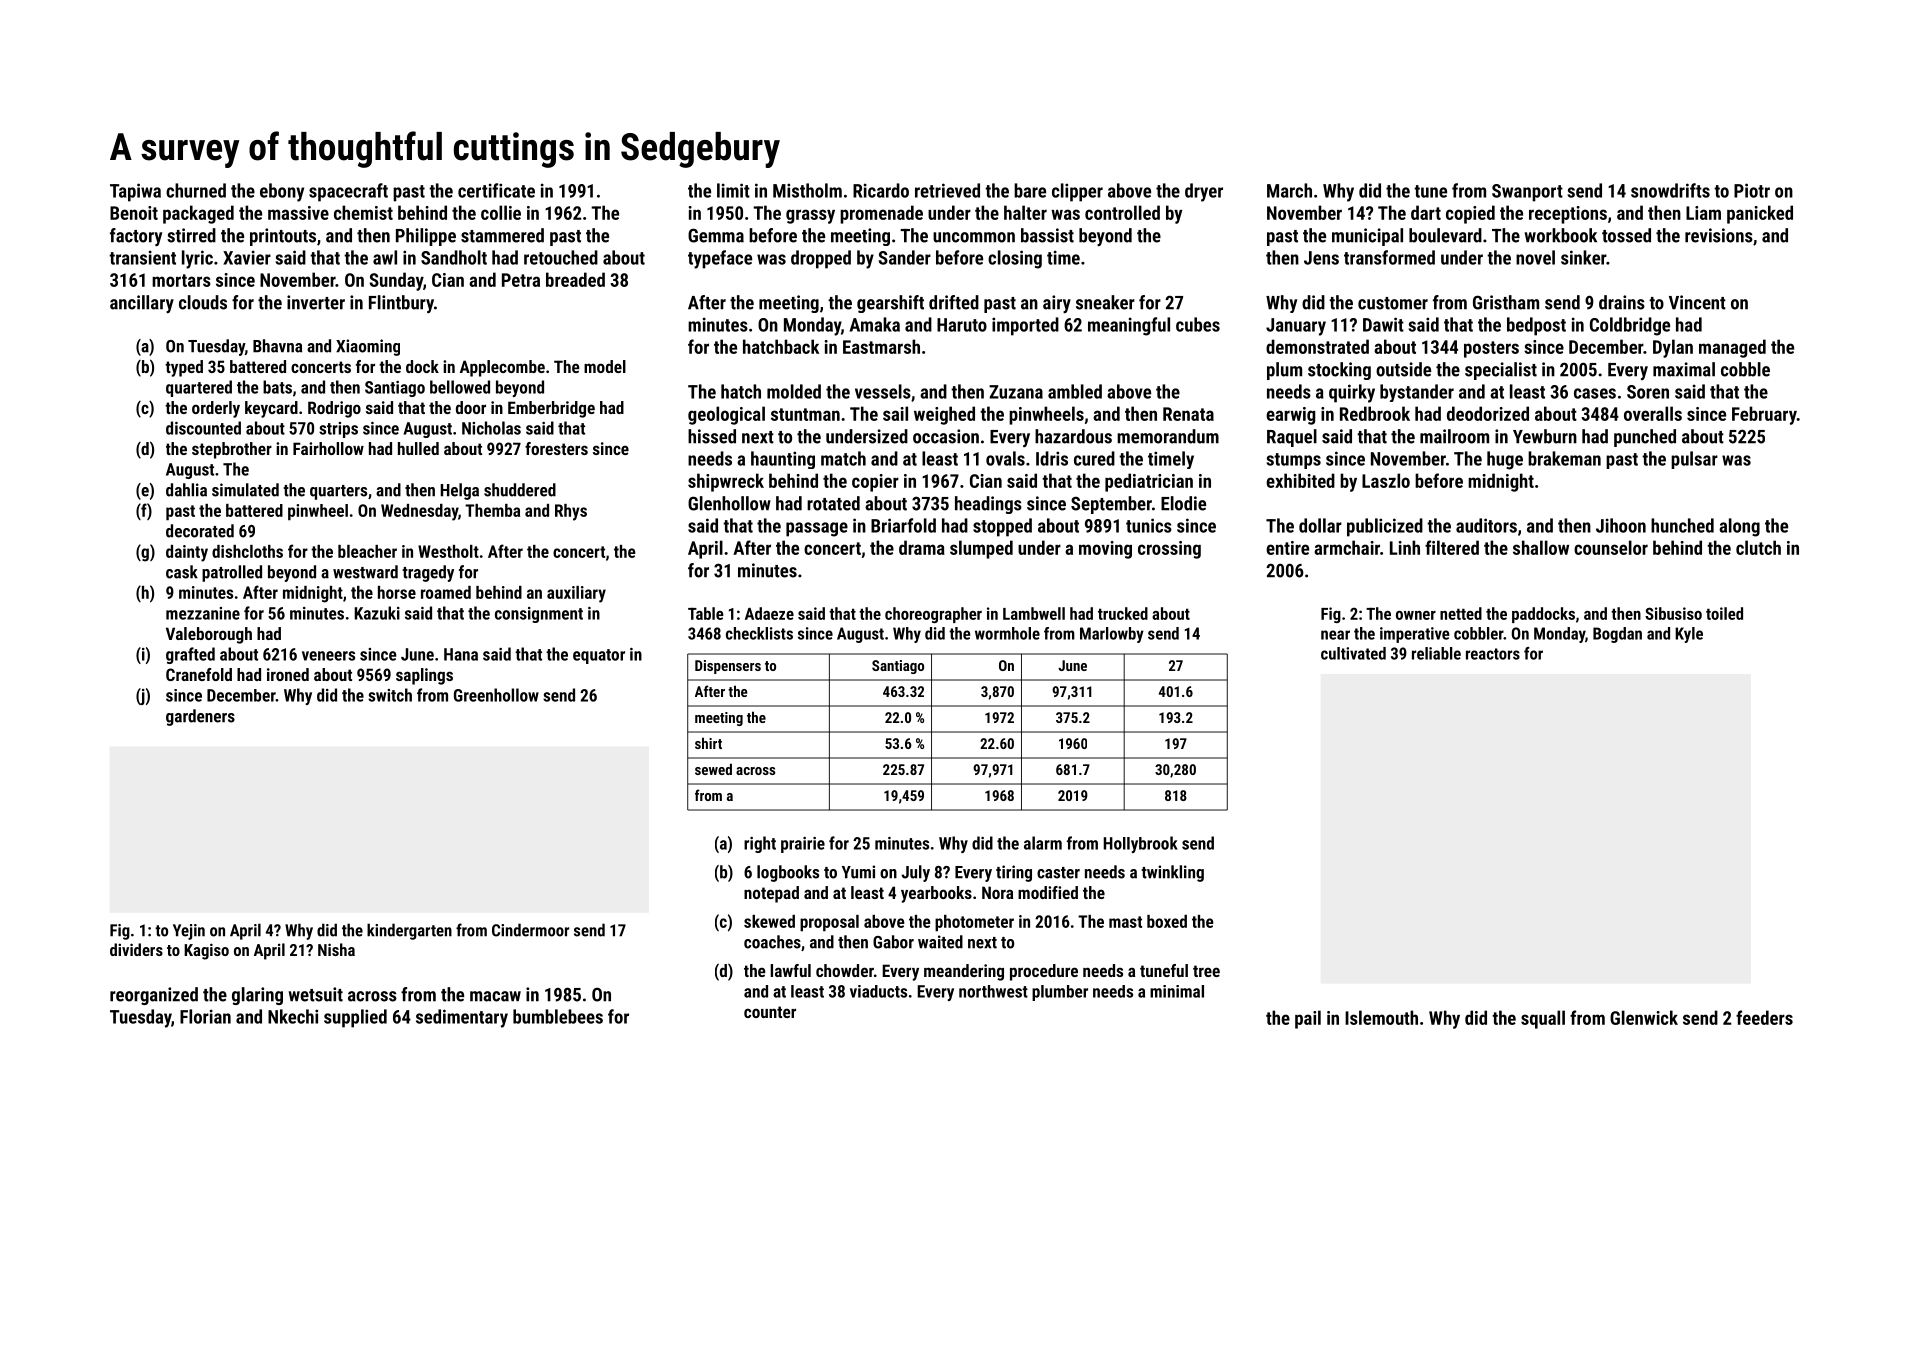 This screenshot has width=1915, height=1354. What do you see at coordinates (1739, 527) in the screenshot?
I see `along` at bounding box center [1739, 527].
